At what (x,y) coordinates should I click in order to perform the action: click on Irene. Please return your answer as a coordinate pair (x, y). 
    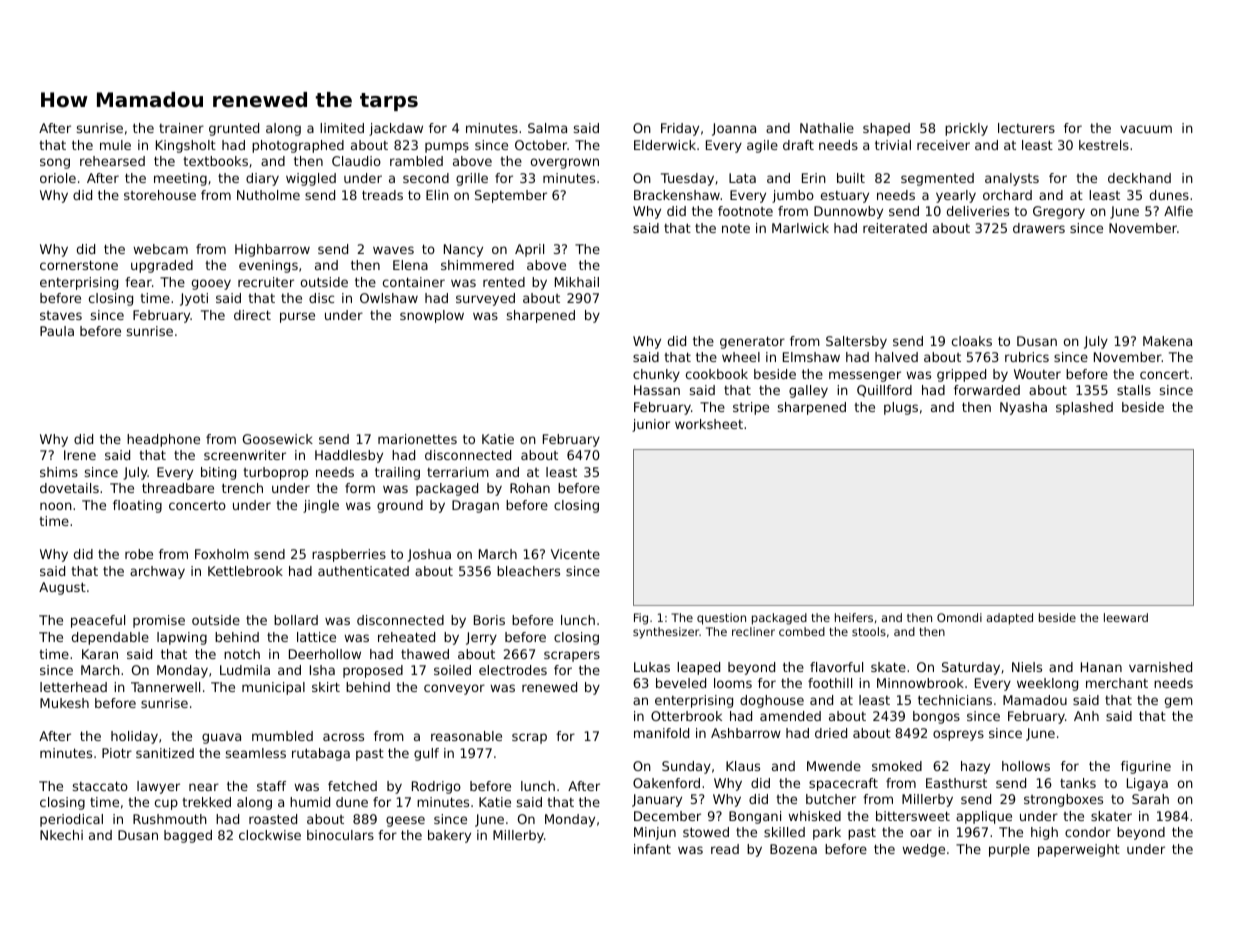
    Looking at the image, I should click on (80, 455).
